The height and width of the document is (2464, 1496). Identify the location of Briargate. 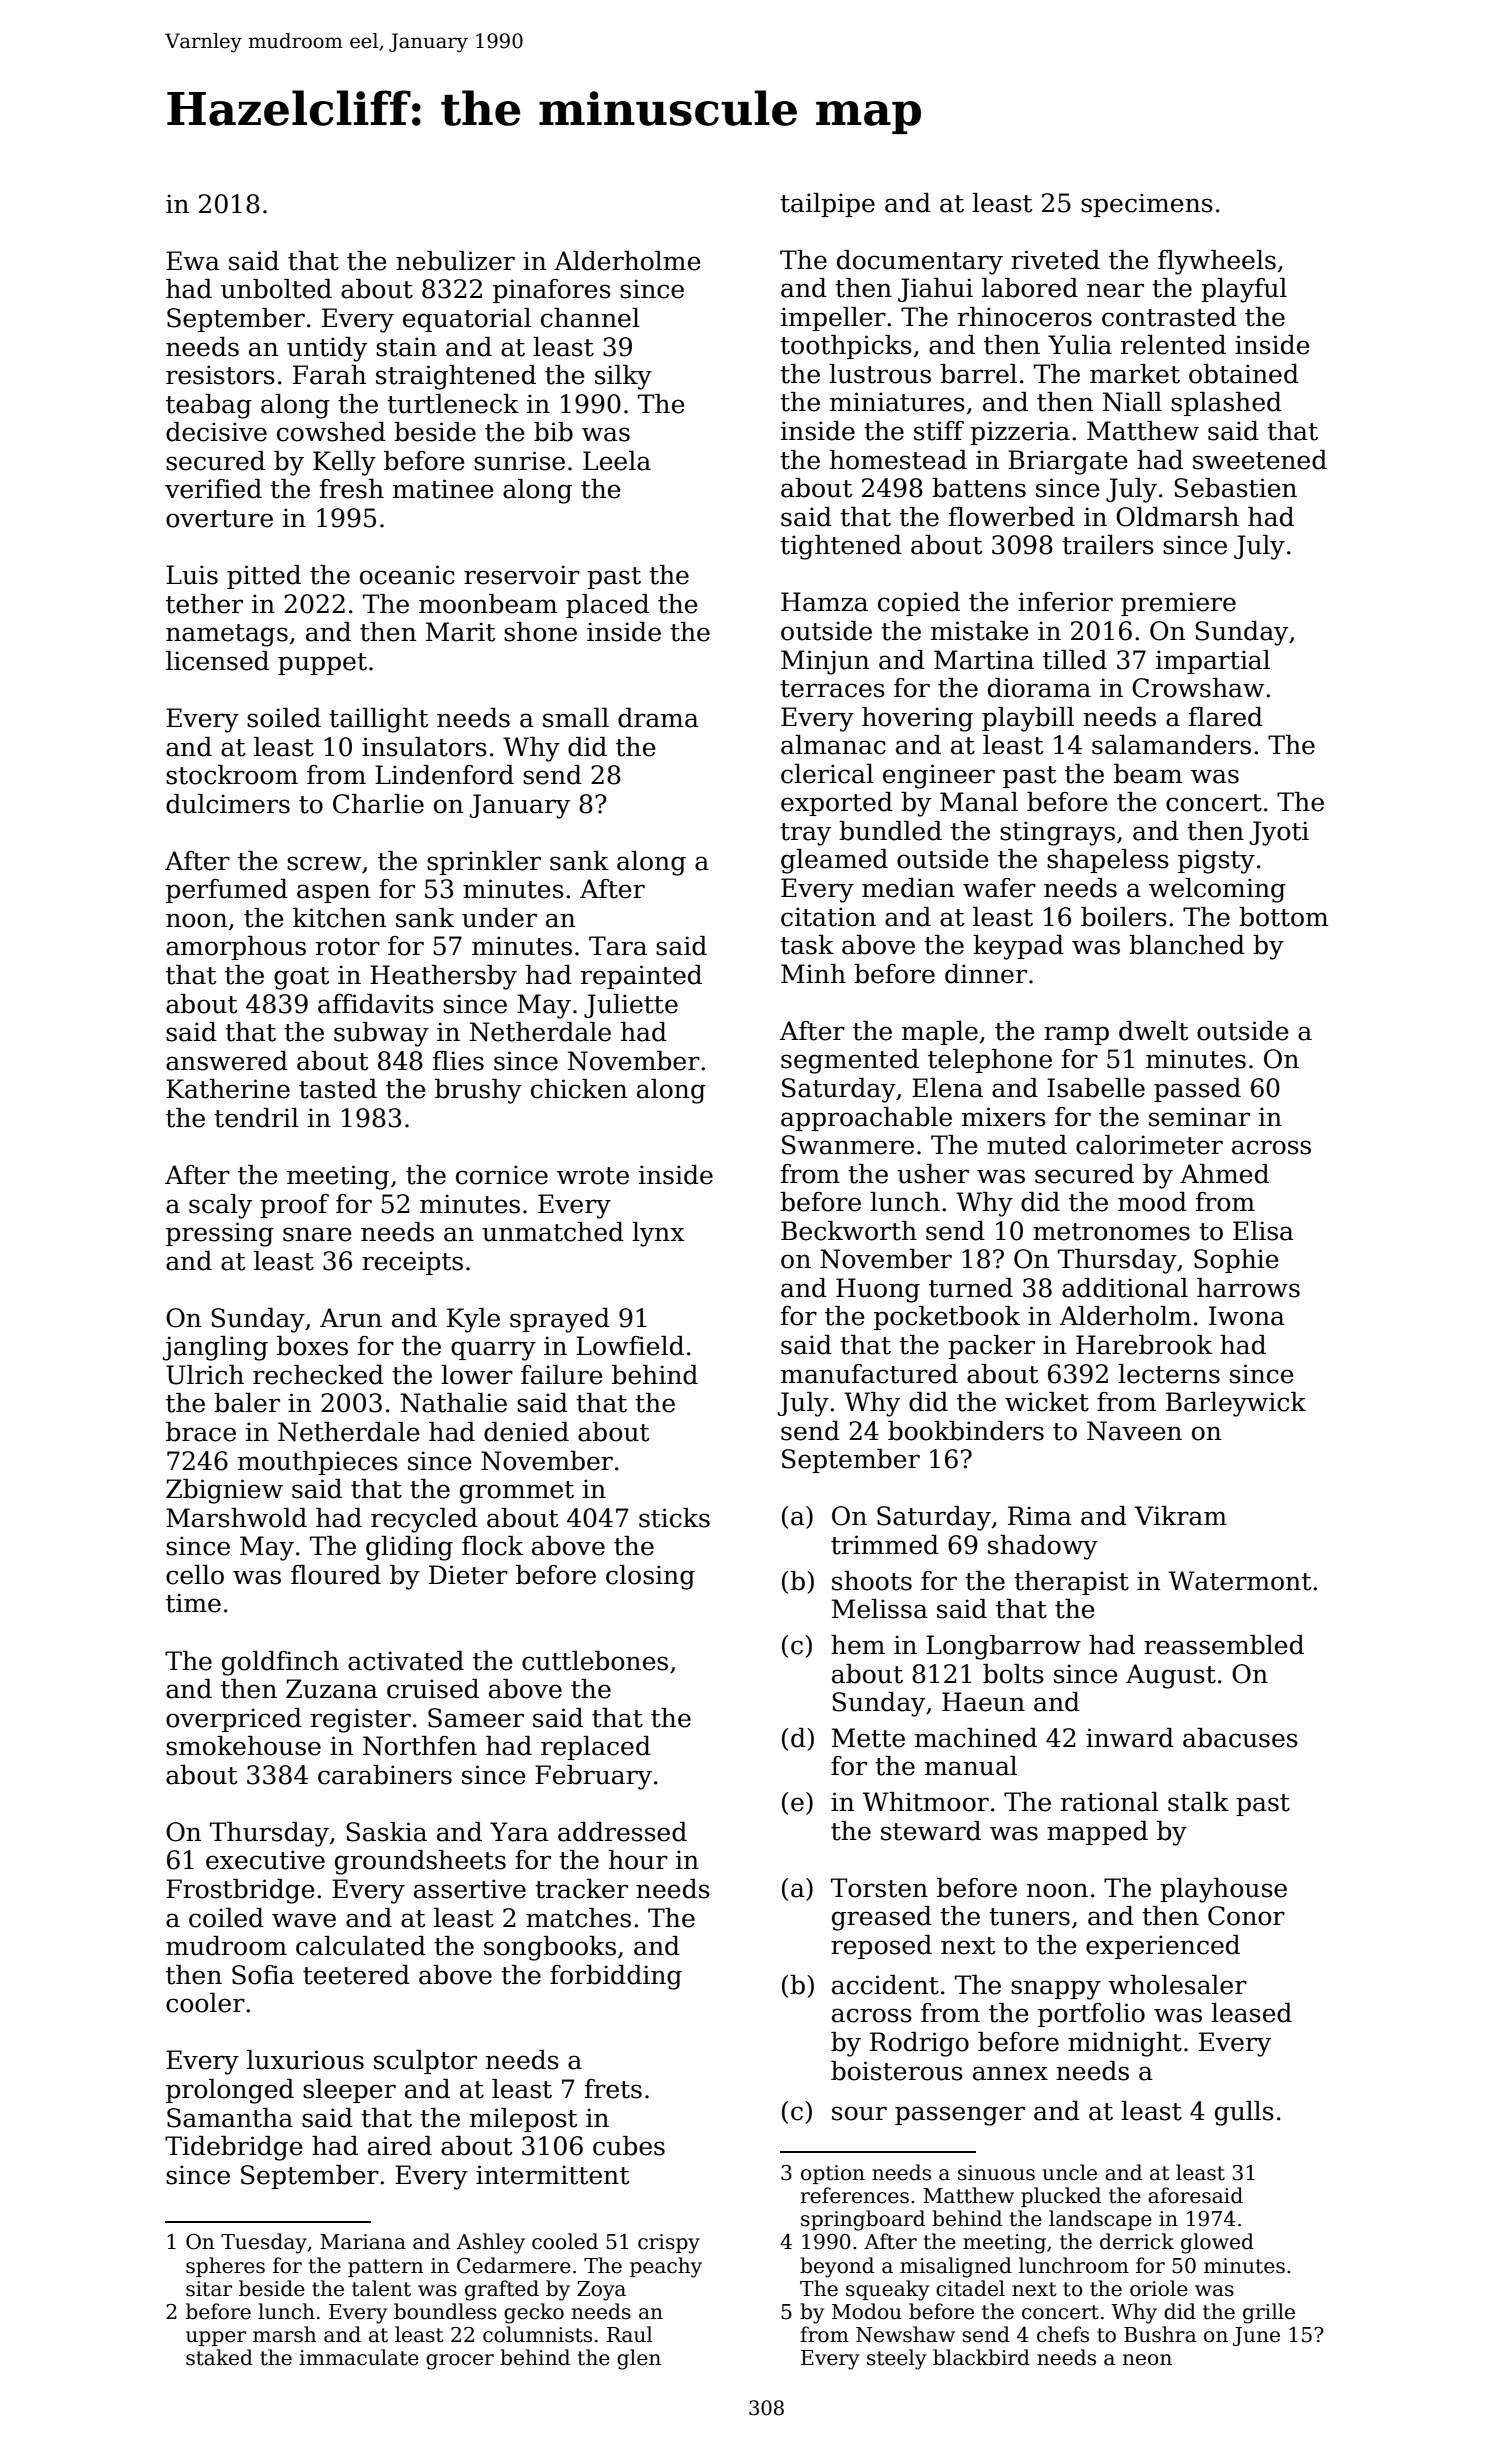
(1068, 462).
